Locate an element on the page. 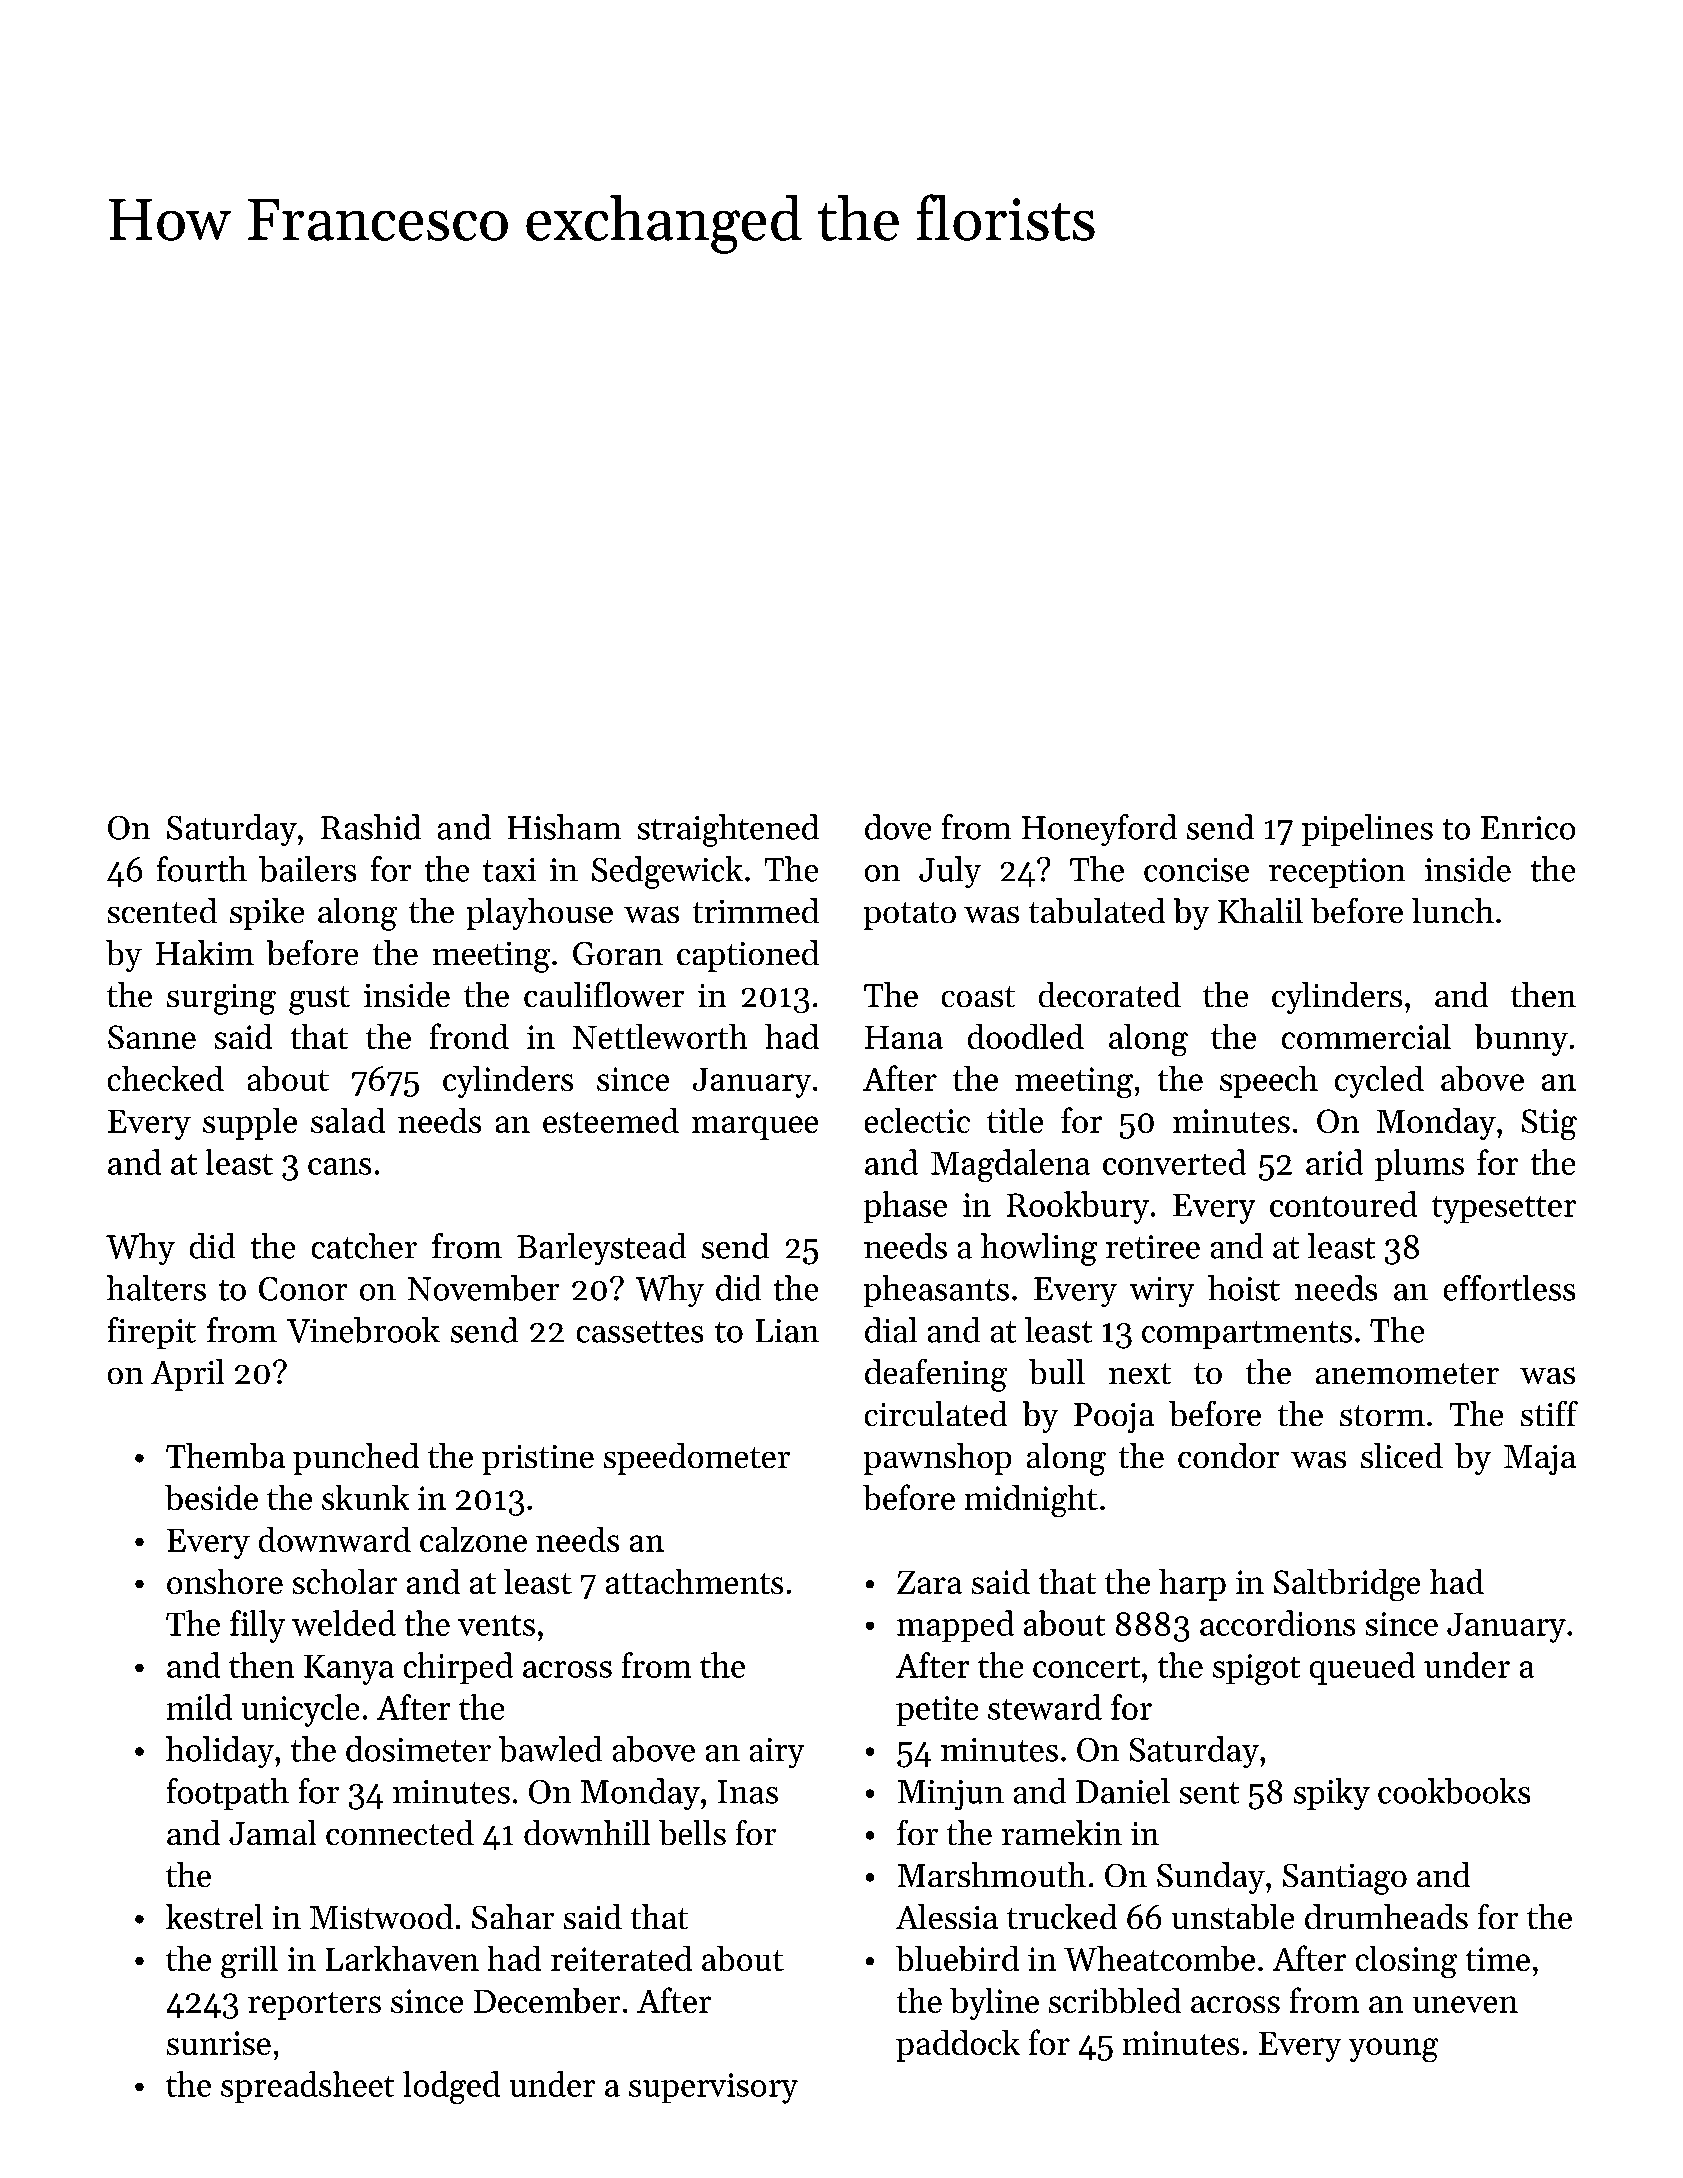  supple is located at coordinates (250, 1124).
